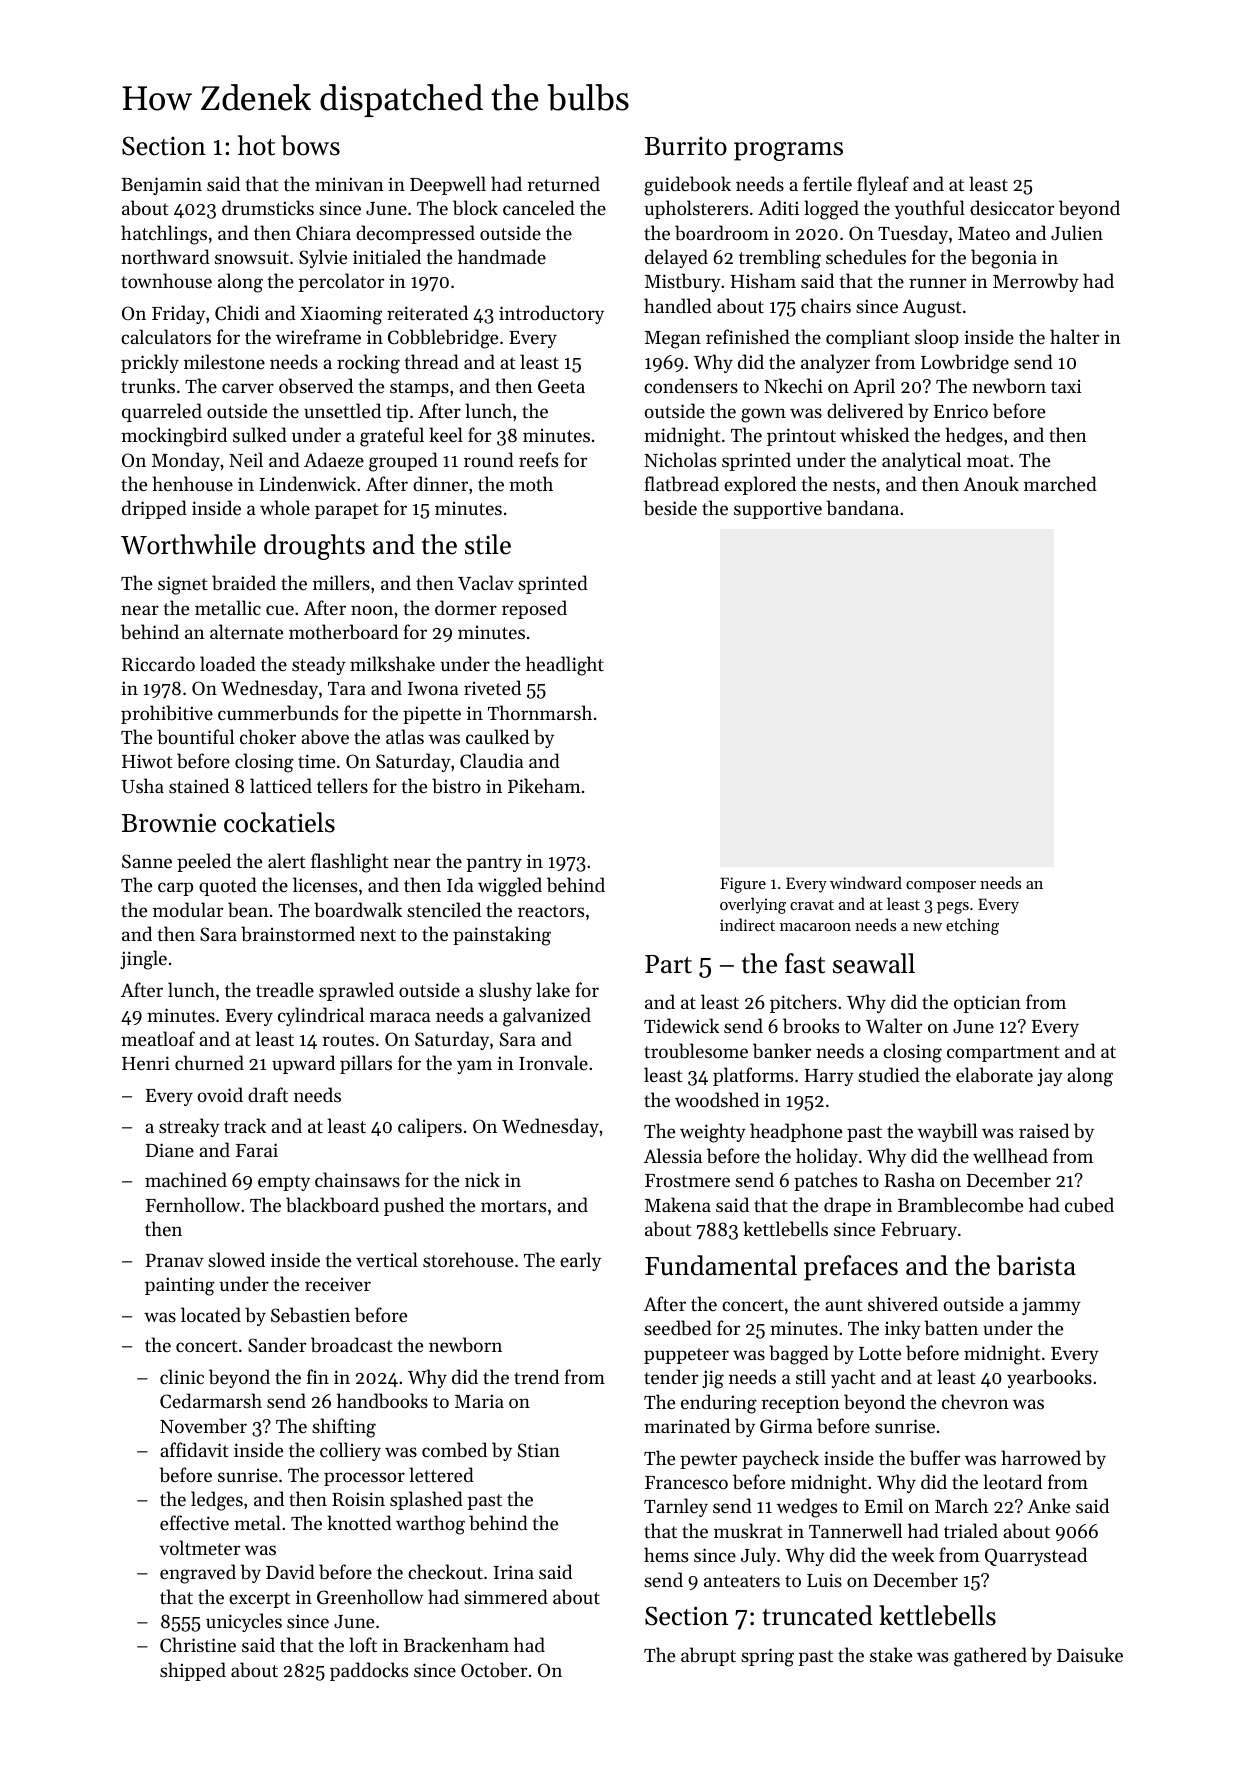  I want to click on colliery, so click(350, 1451).
